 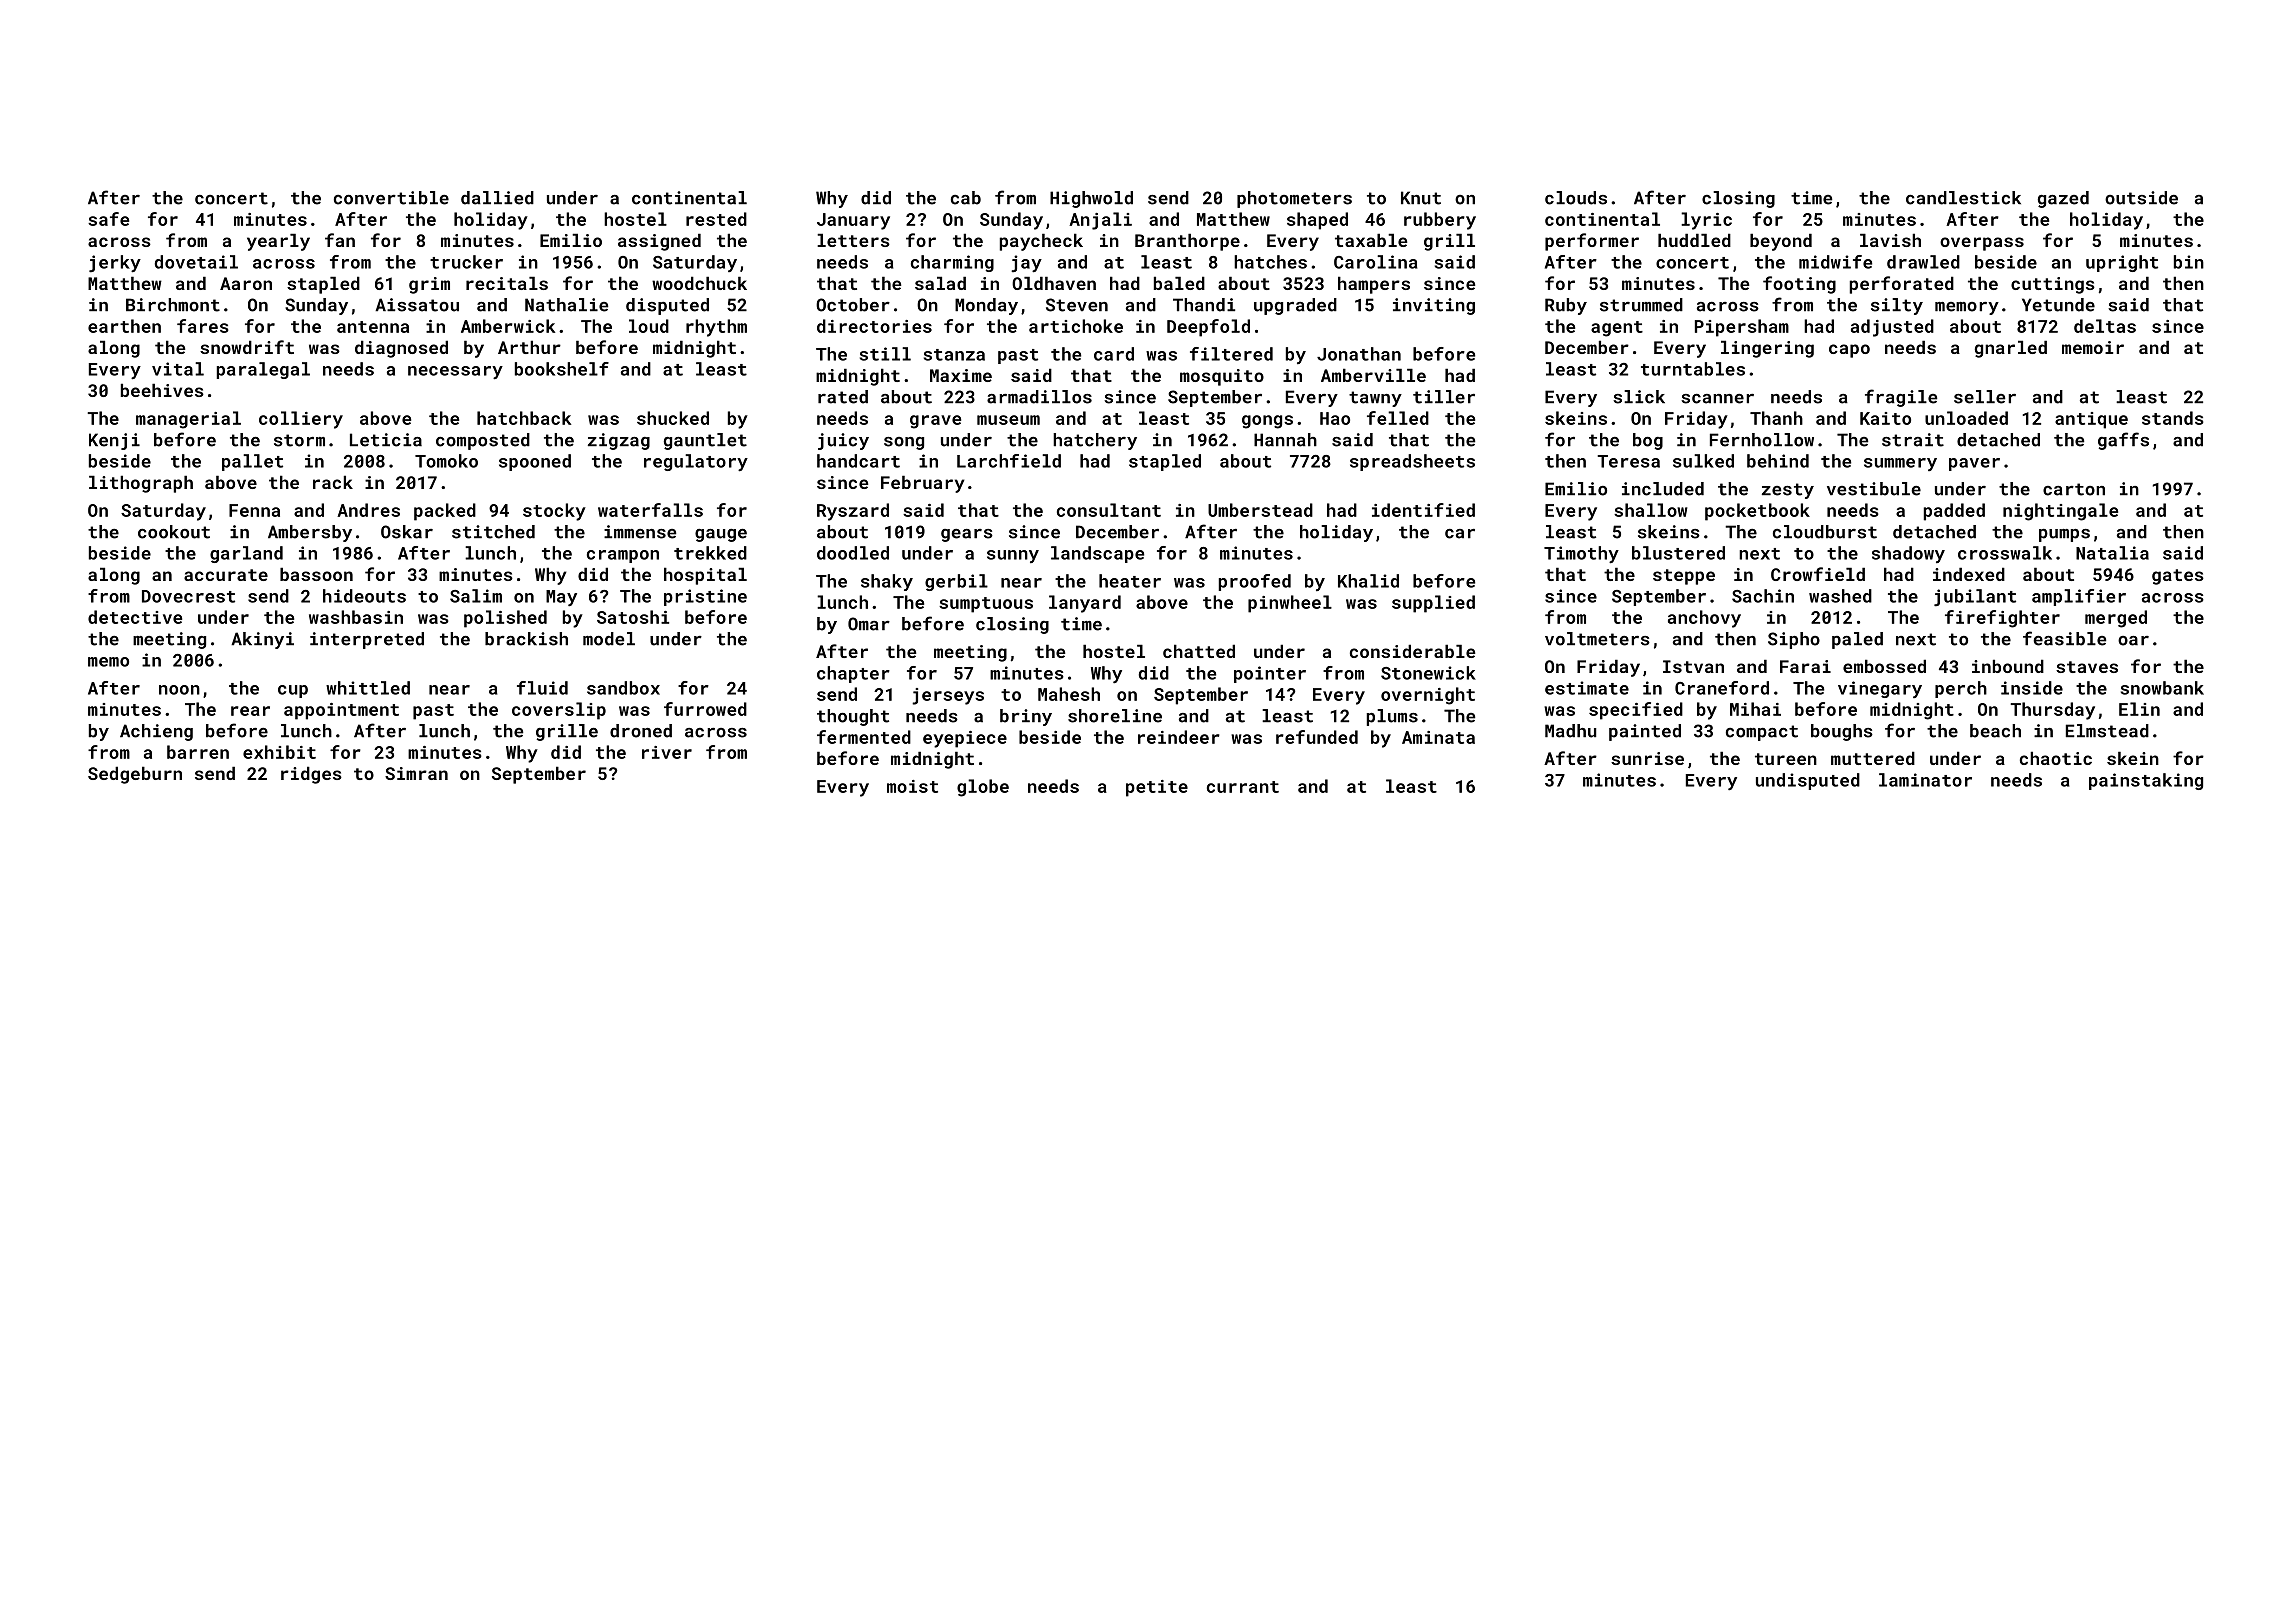 What do you see at coordinates (869, 624) in the screenshot?
I see `Omar` at bounding box center [869, 624].
